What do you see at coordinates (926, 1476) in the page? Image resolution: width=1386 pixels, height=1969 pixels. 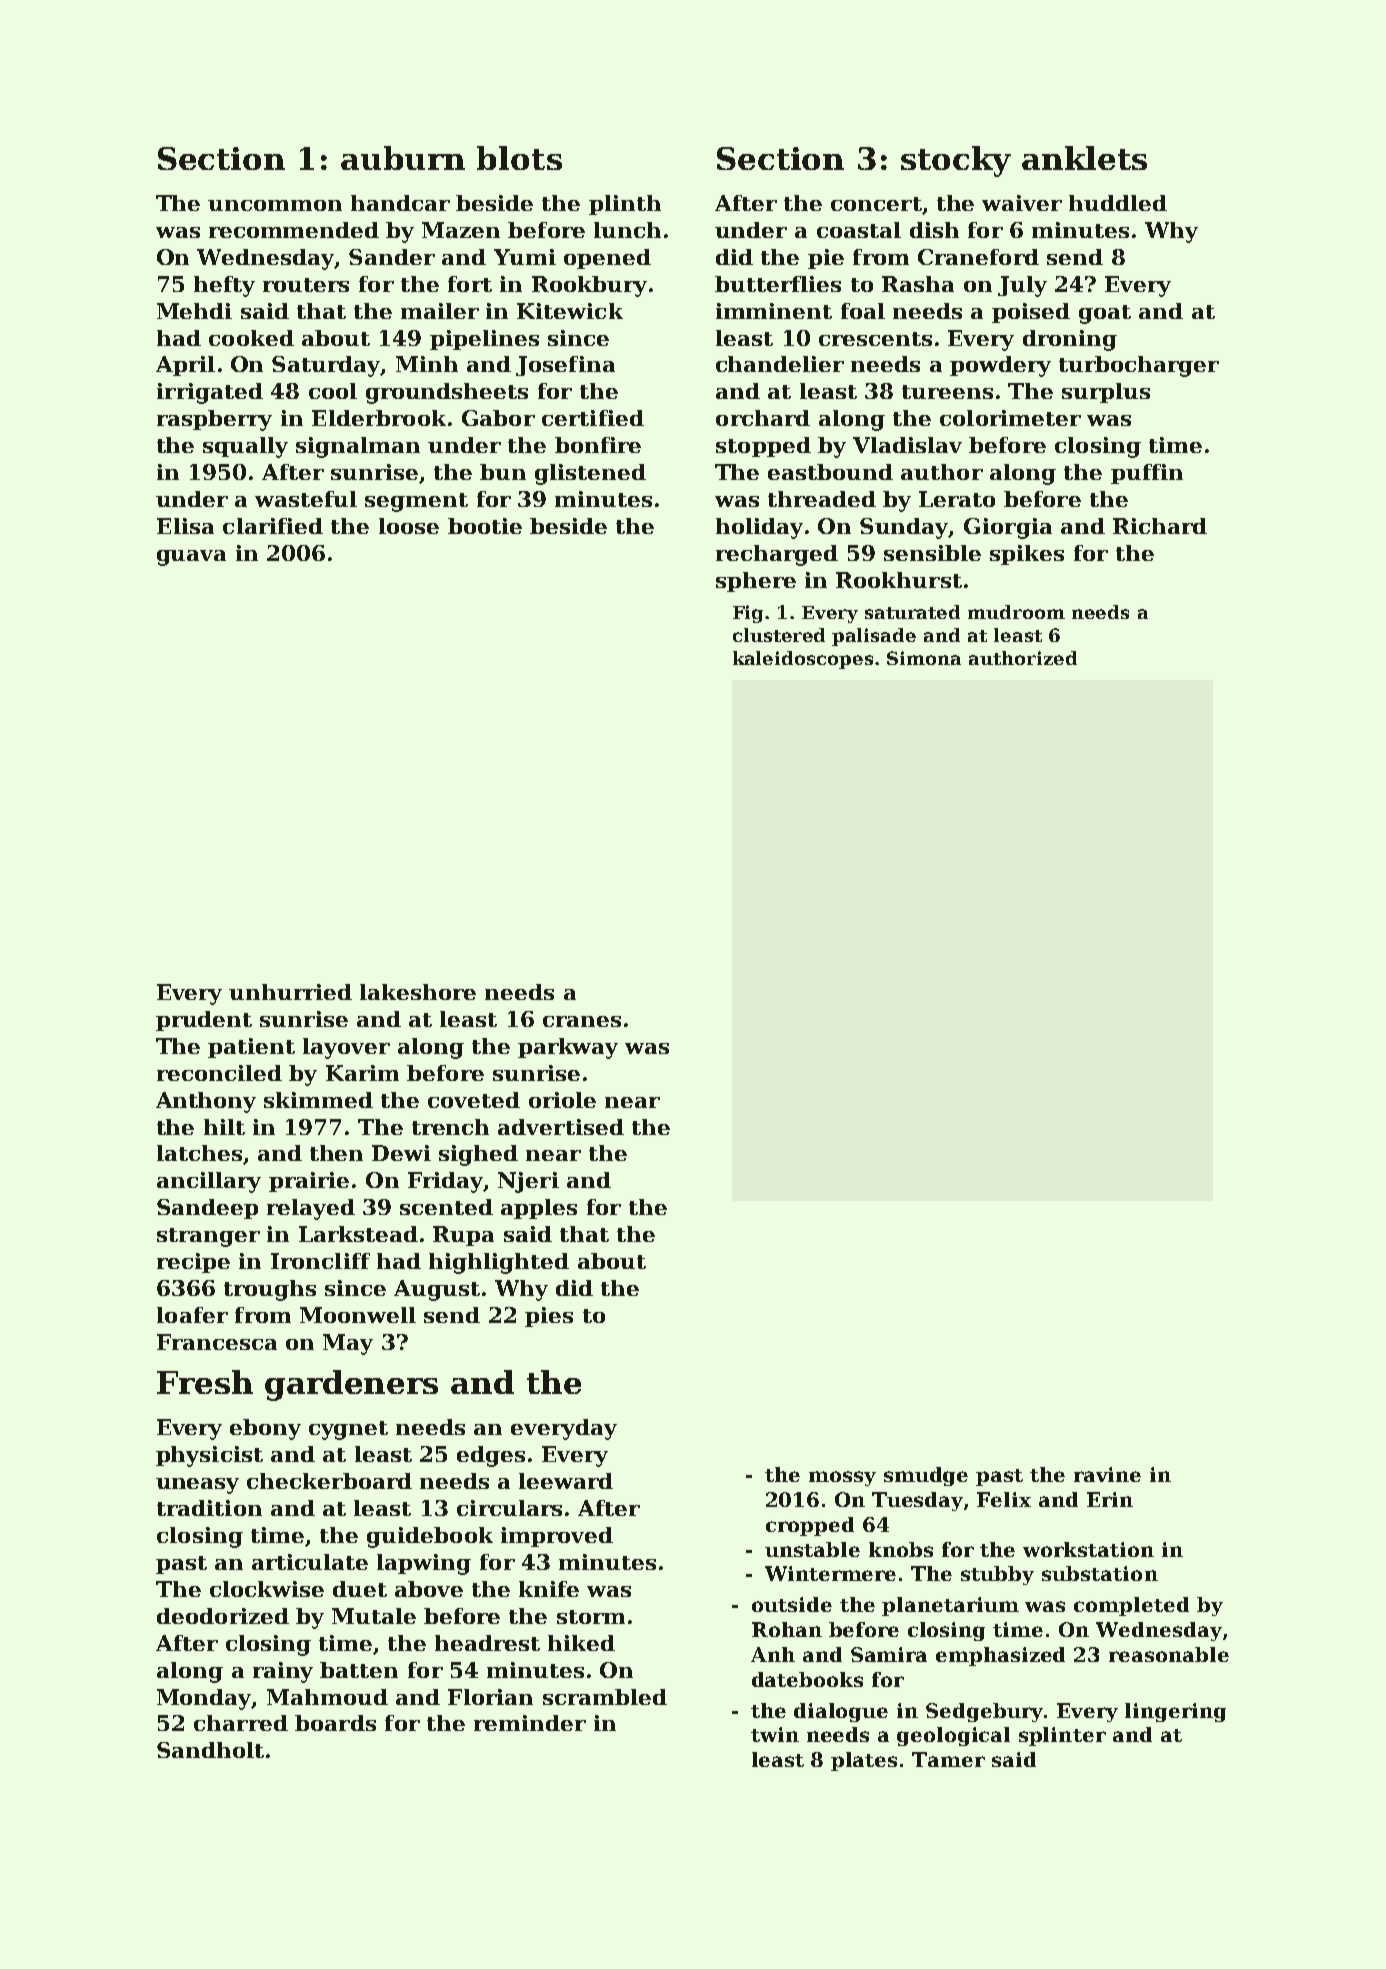 I see `smudge` at bounding box center [926, 1476].
